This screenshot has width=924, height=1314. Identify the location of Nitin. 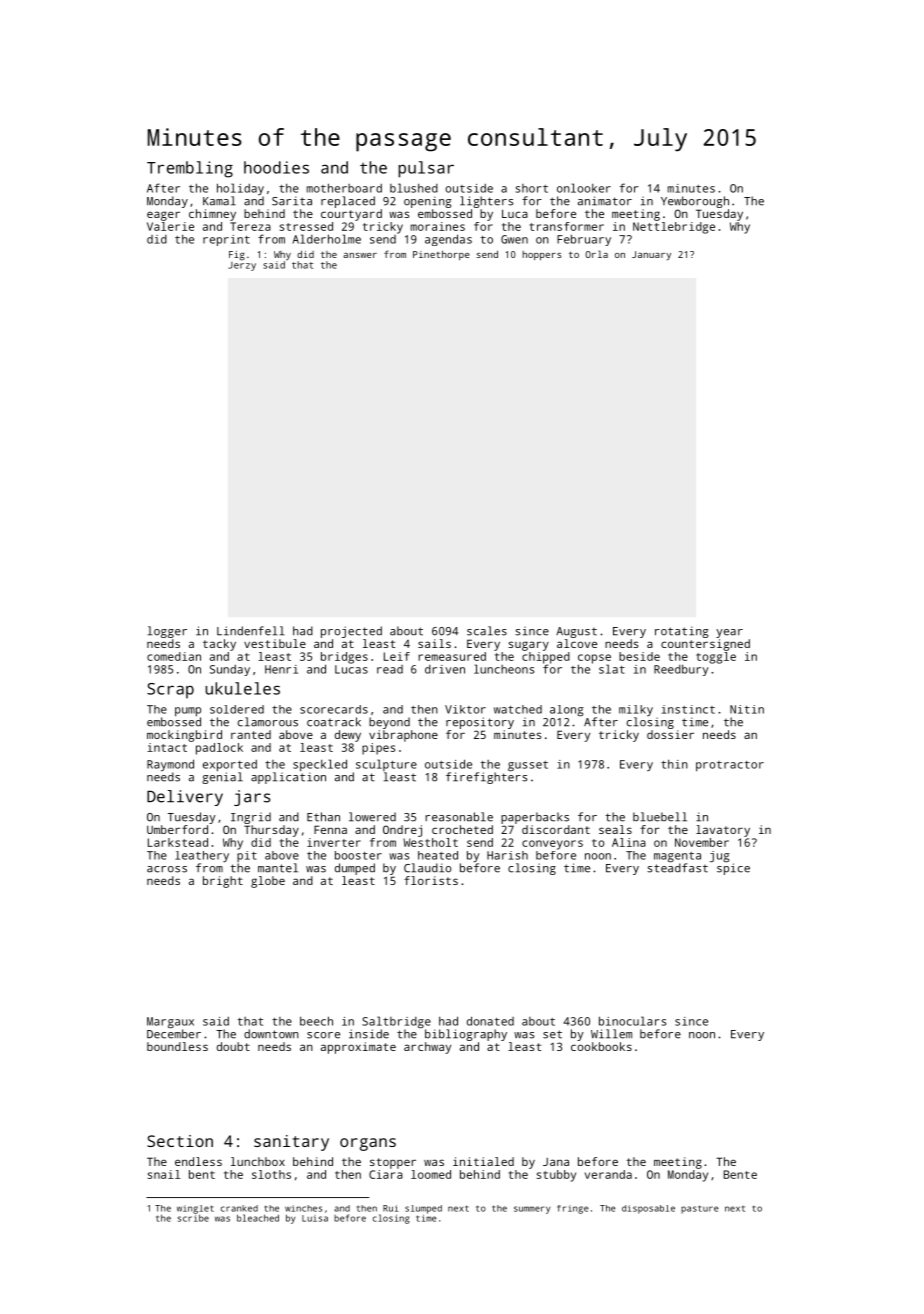
(747, 709).
